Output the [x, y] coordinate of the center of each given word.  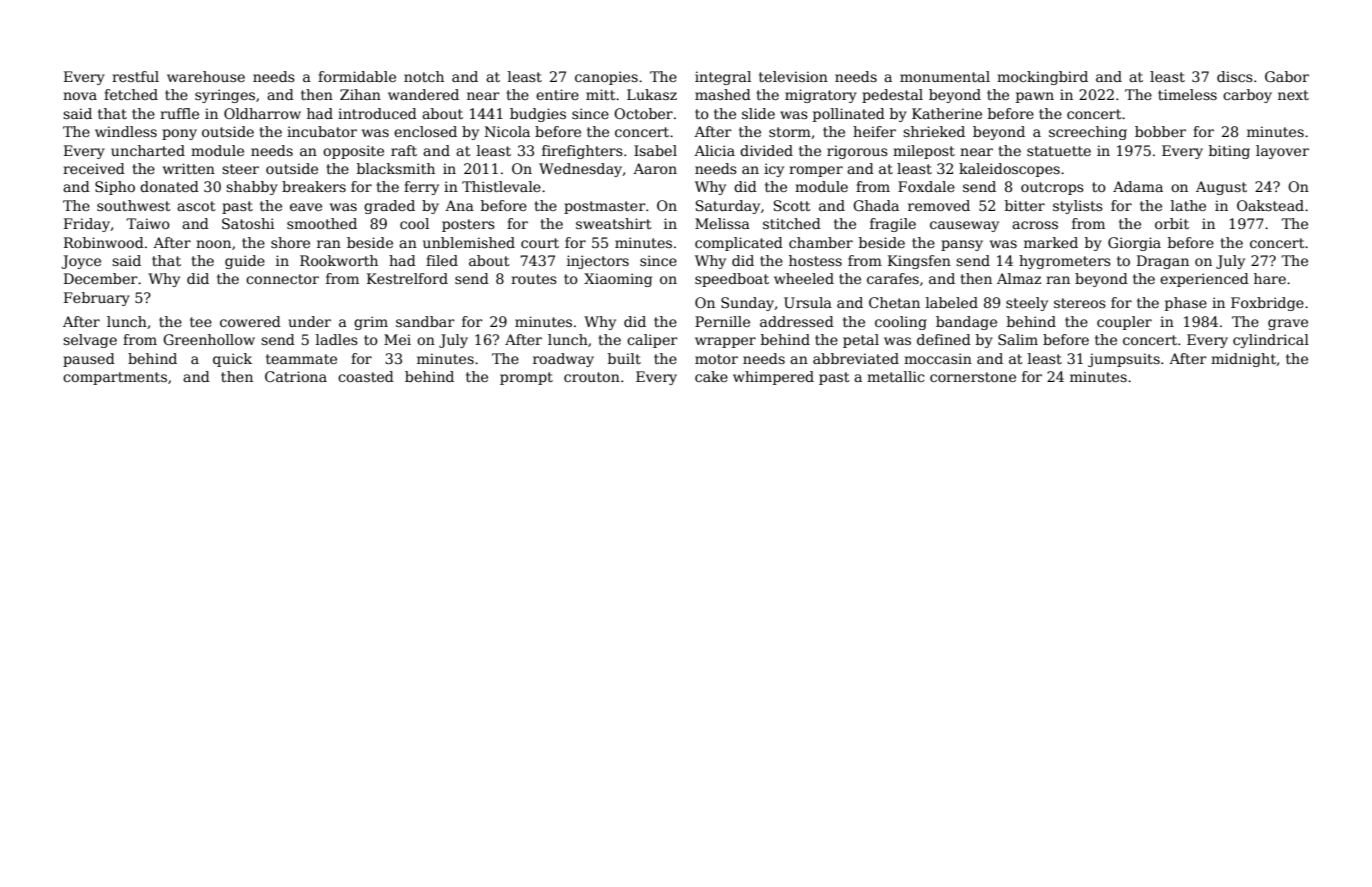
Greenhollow [209, 339]
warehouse [206, 76]
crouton [592, 377]
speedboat [732, 280]
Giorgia [1134, 244]
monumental [945, 76]
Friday [87, 225]
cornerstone [973, 377]
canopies [606, 78]
